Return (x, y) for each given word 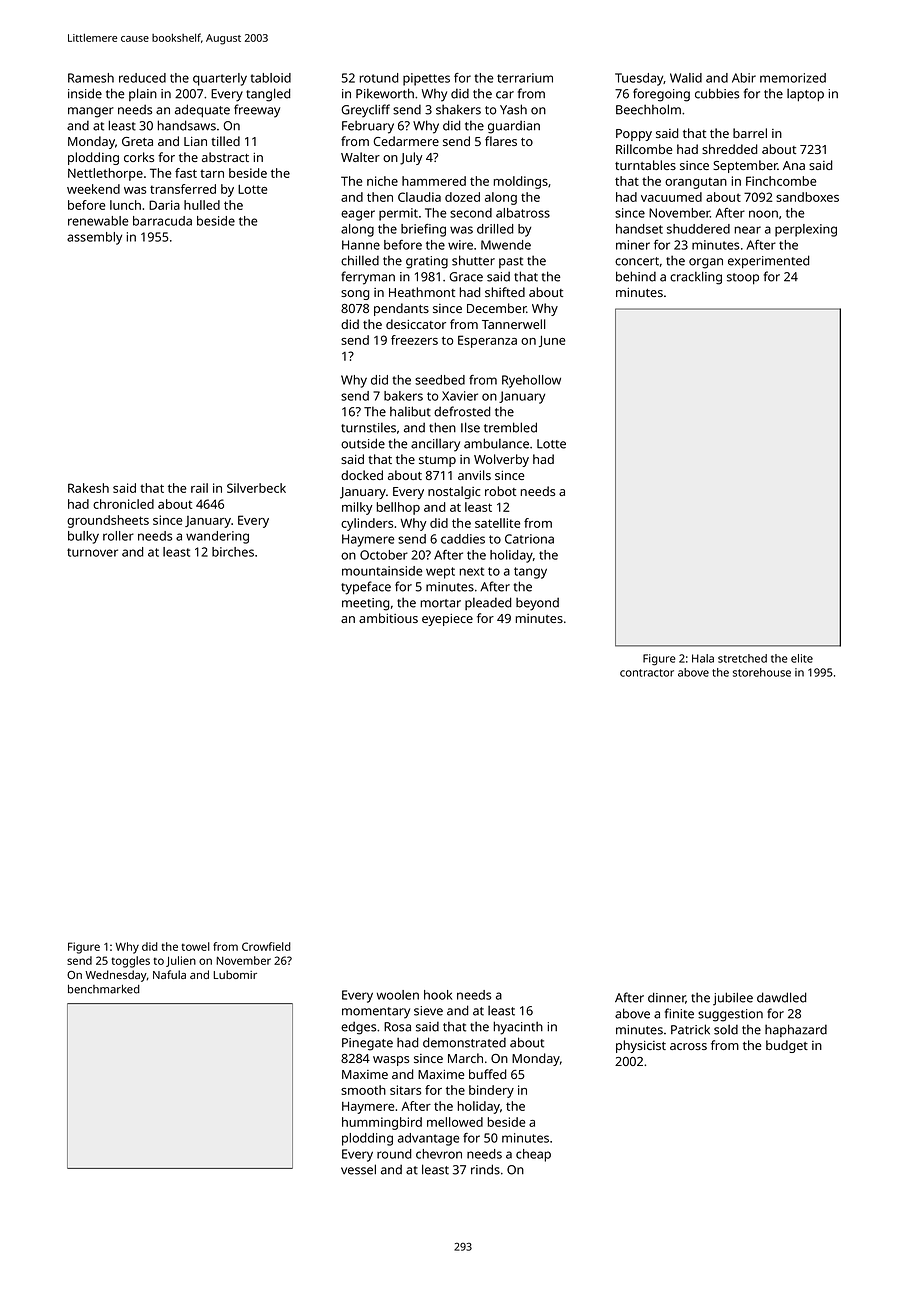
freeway (257, 111)
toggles (130, 962)
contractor (647, 673)
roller (118, 536)
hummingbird (382, 1123)
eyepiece (447, 620)
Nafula (169, 974)
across (688, 1046)
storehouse (762, 672)
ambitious (388, 618)
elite (802, 658)
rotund (378, 78)
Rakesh (88, 488)
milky (357, 508)
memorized (793, 78)
